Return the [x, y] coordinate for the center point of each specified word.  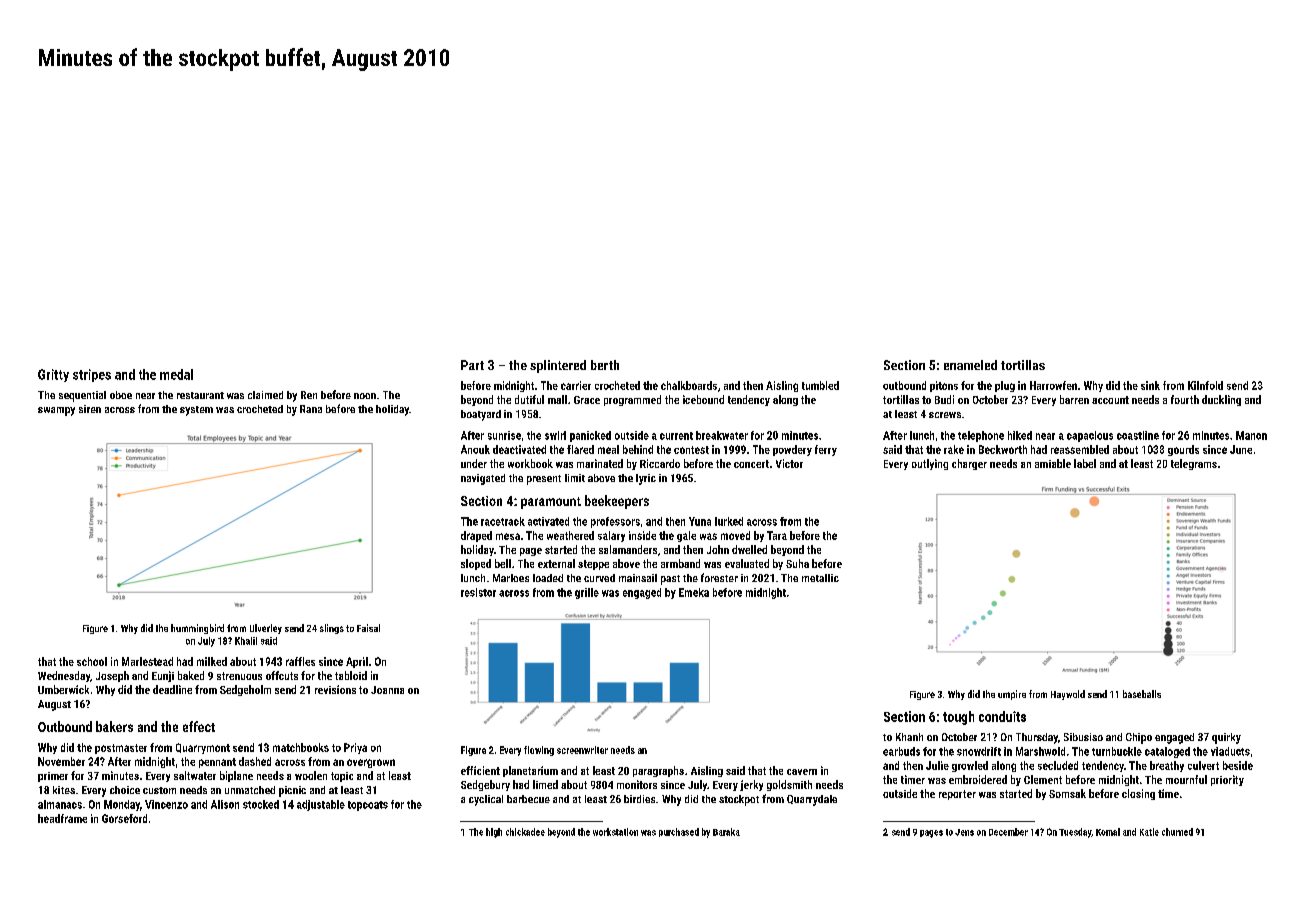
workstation [615, 832]
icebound [703, 399]
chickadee [525, 832]
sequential [82, 396]
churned [1177, 832]
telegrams [1194, 464]
